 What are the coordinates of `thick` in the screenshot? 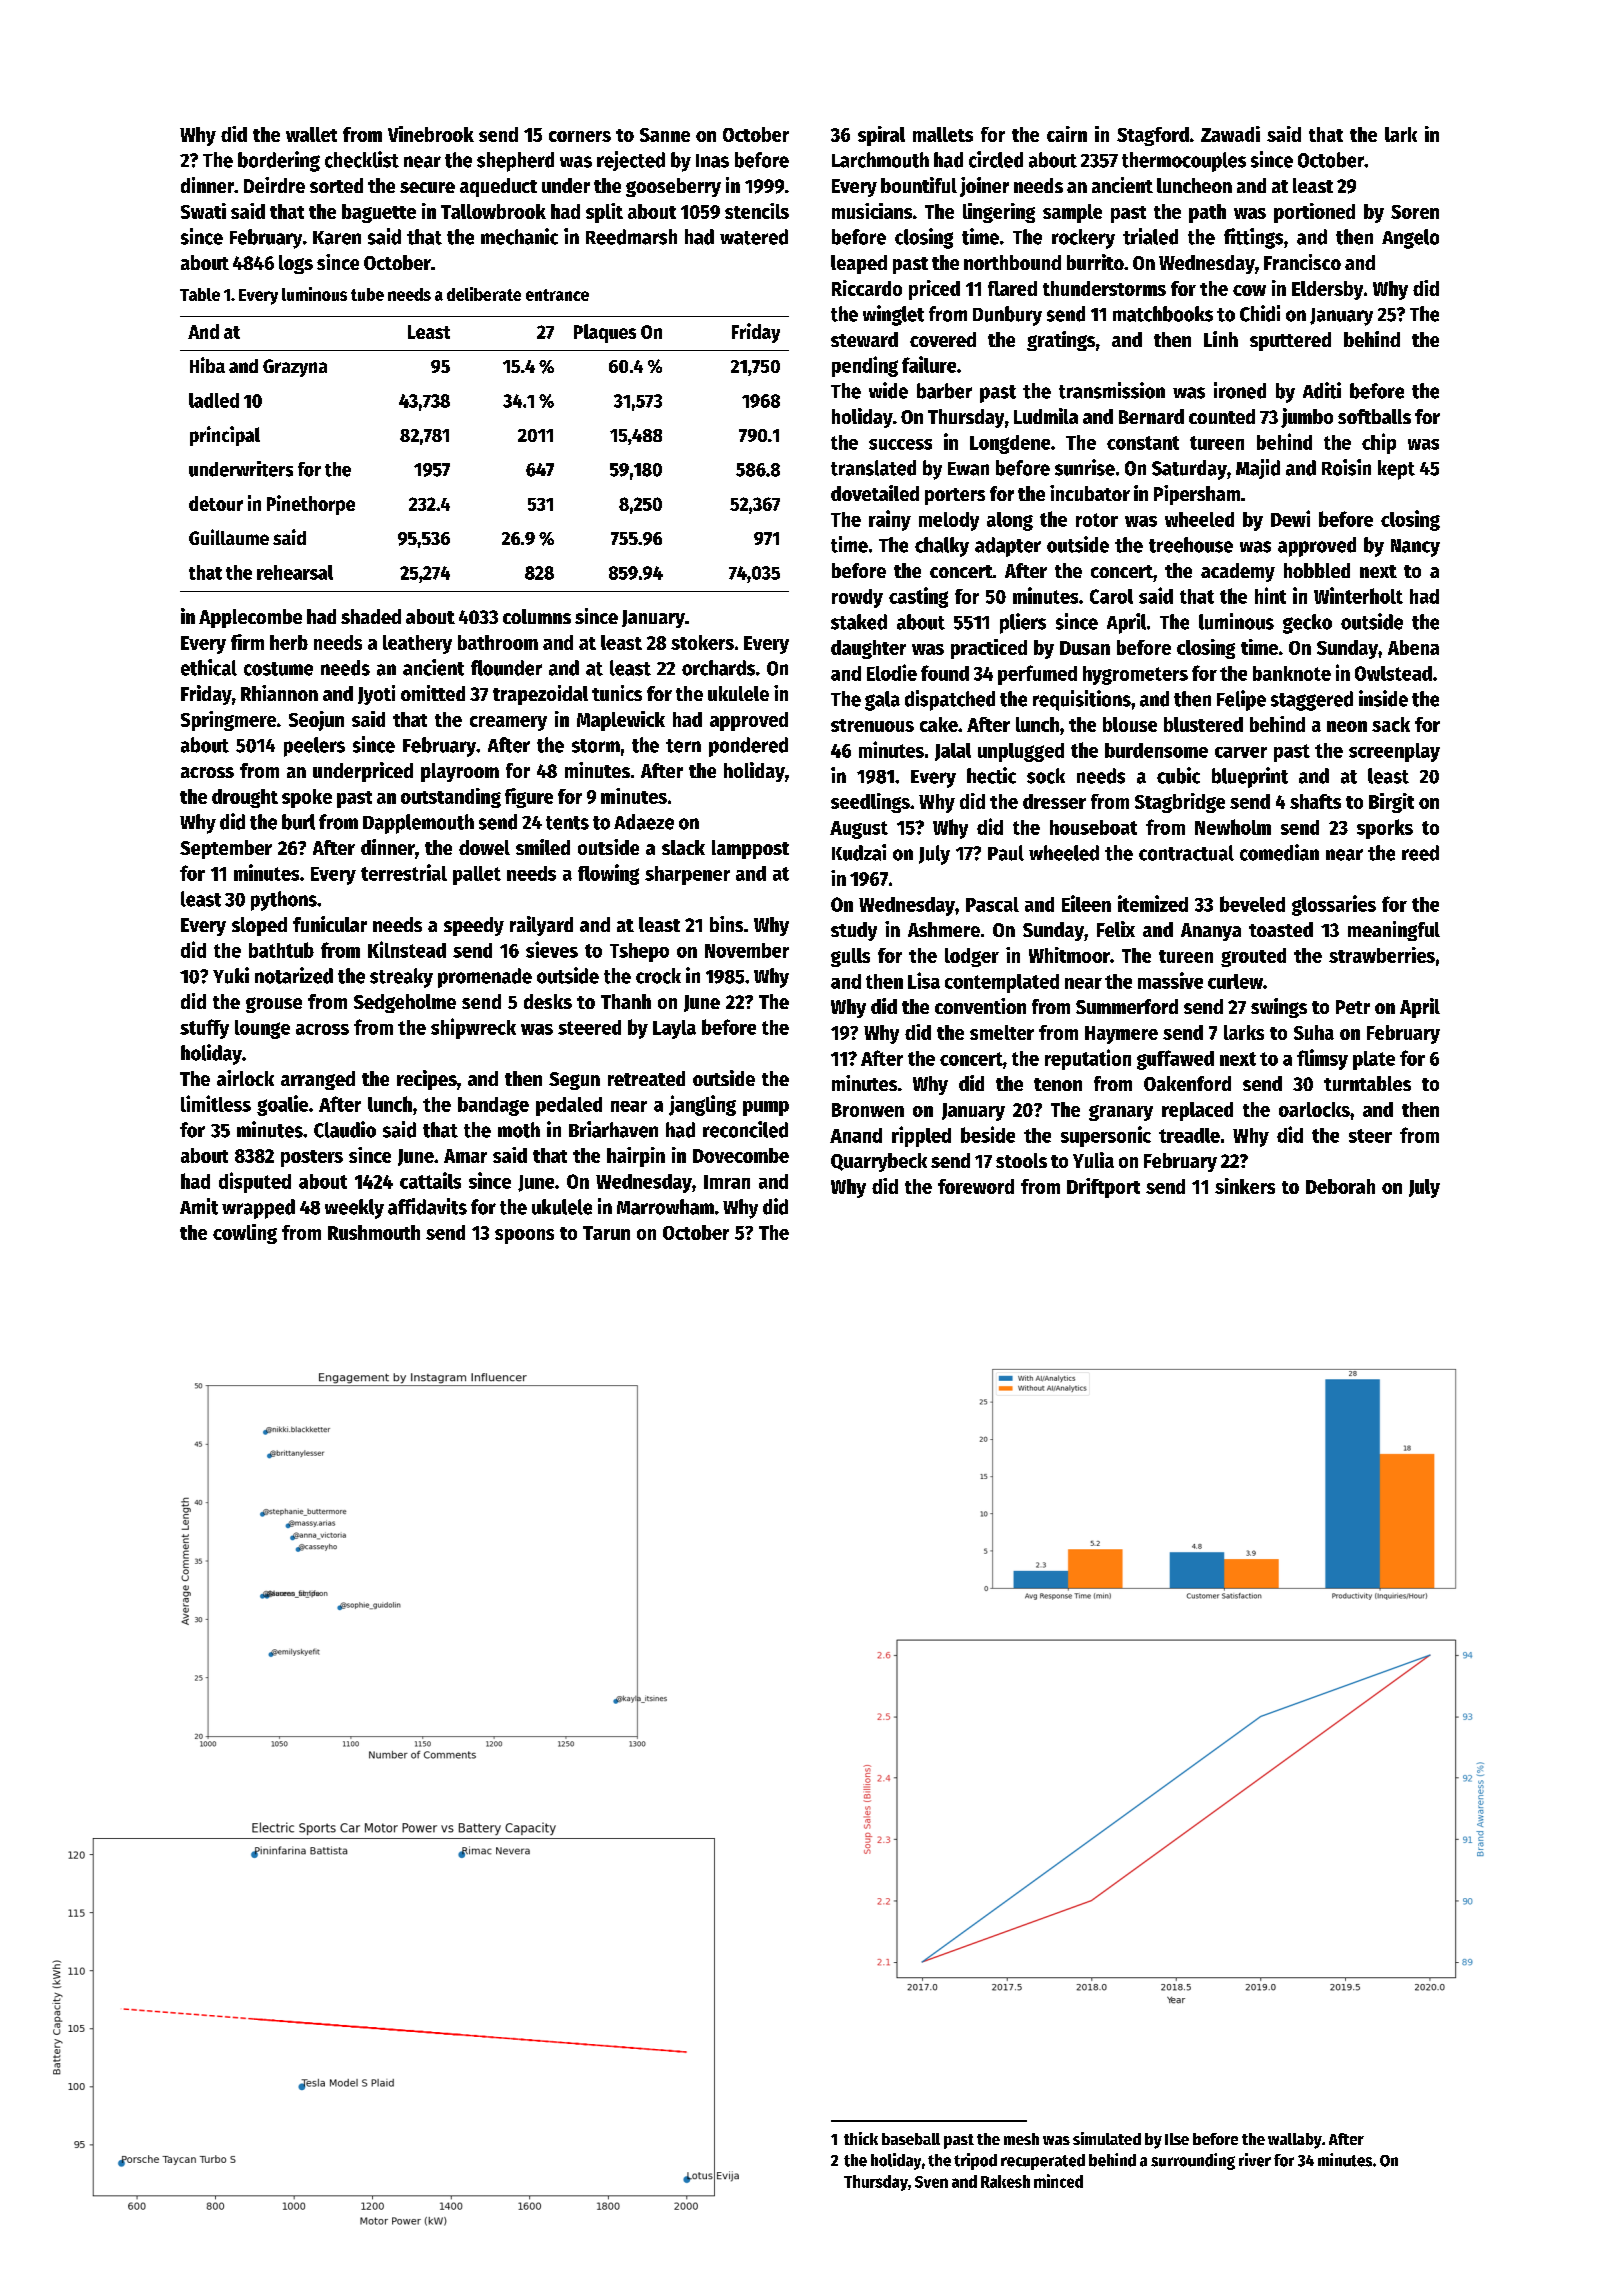 It's located at (861, 2138).
